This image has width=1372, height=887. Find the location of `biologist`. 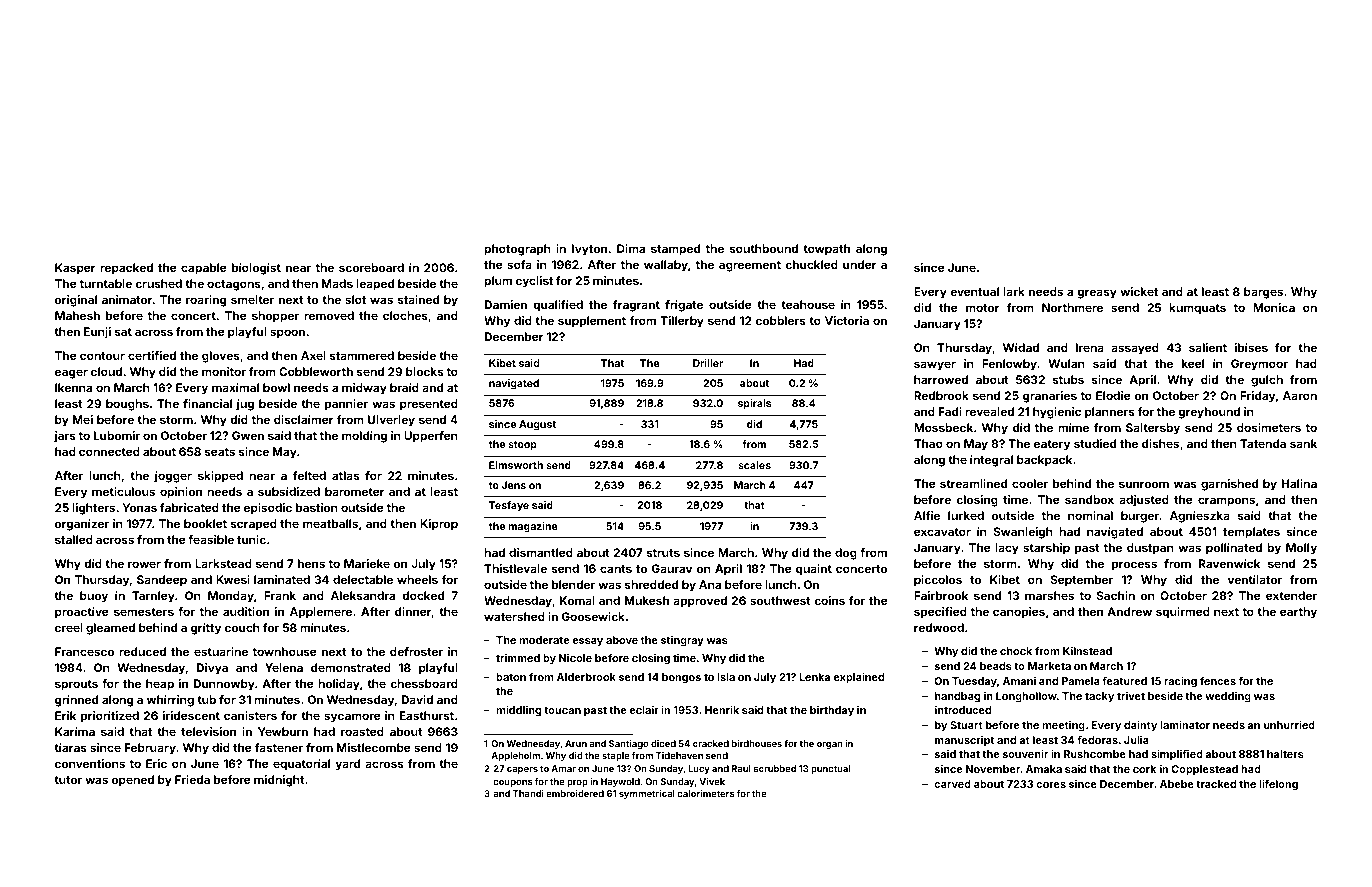

biologist is located at coordinates (256, 269).
